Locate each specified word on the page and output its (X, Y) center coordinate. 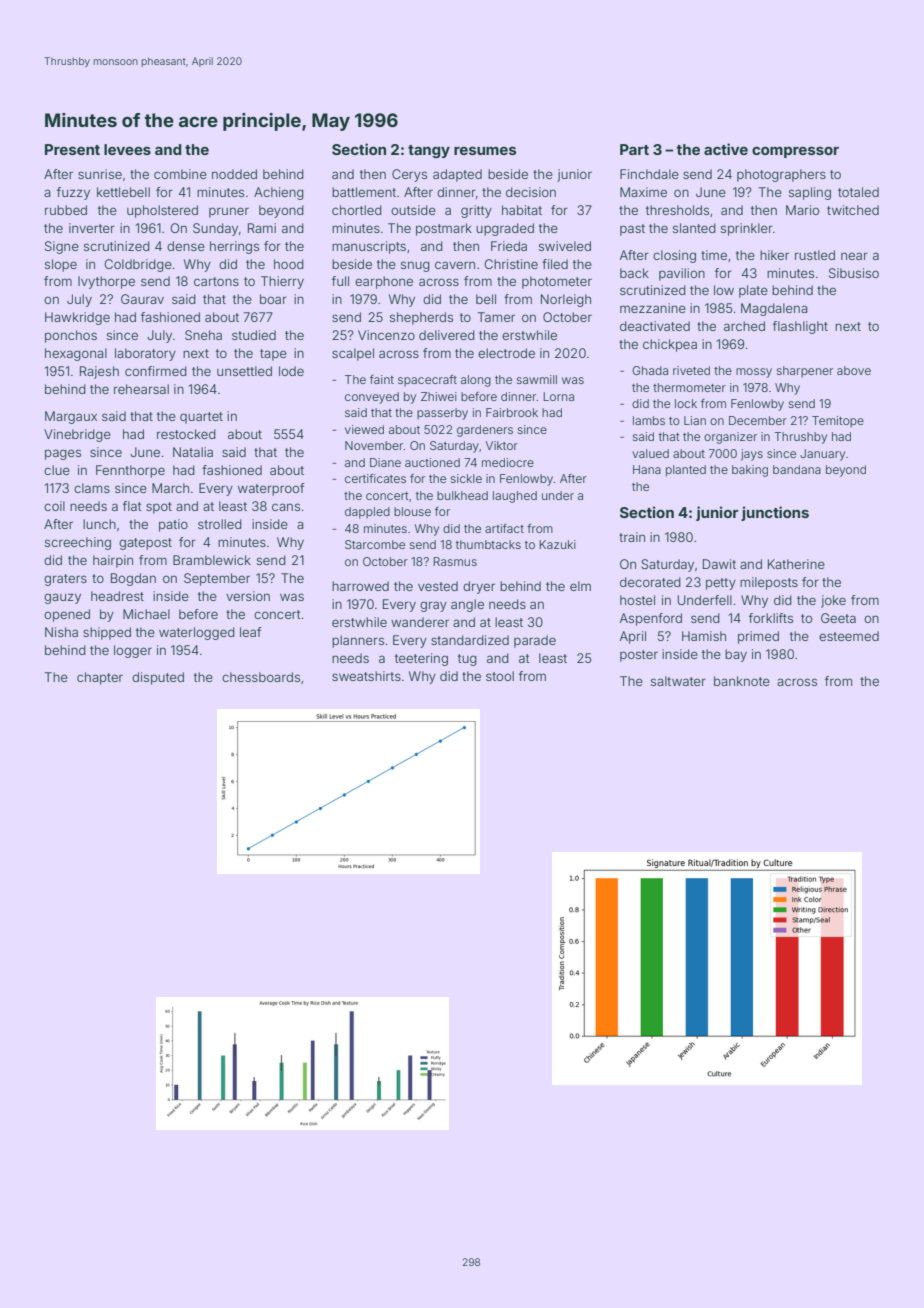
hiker (774, 255)
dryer (479, 587)
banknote (742, 681)
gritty (476, 211)
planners (358, 641)
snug (415, 266)
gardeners (485, 431)
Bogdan (133, 579)
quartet (201, 418)
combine (180, 174)
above (854, 370)
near (854, 256)
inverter (92, 228)
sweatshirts (366, 676)
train (632, 537)
